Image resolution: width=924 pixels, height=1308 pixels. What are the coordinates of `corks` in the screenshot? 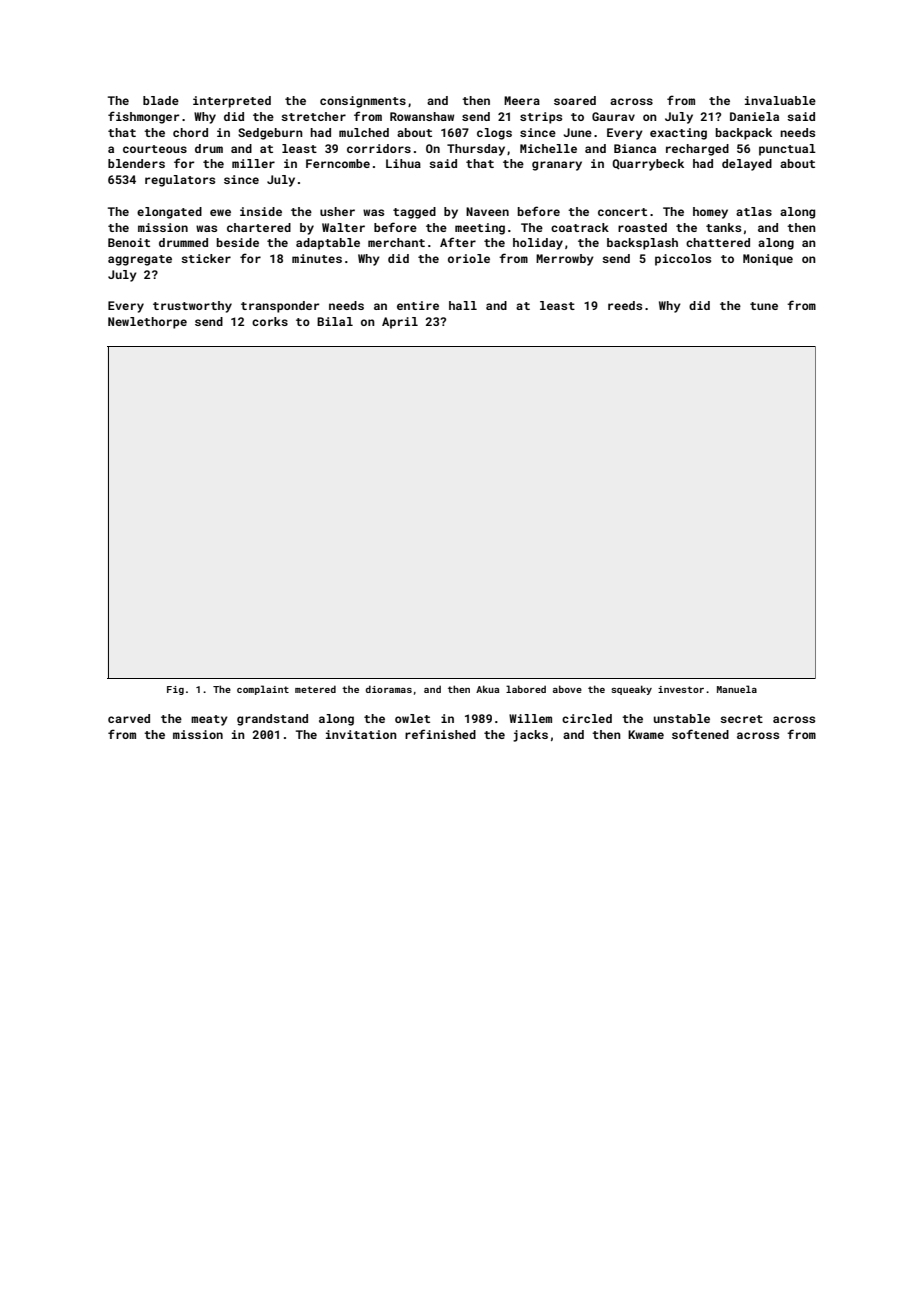 It's located at (270, 321).
